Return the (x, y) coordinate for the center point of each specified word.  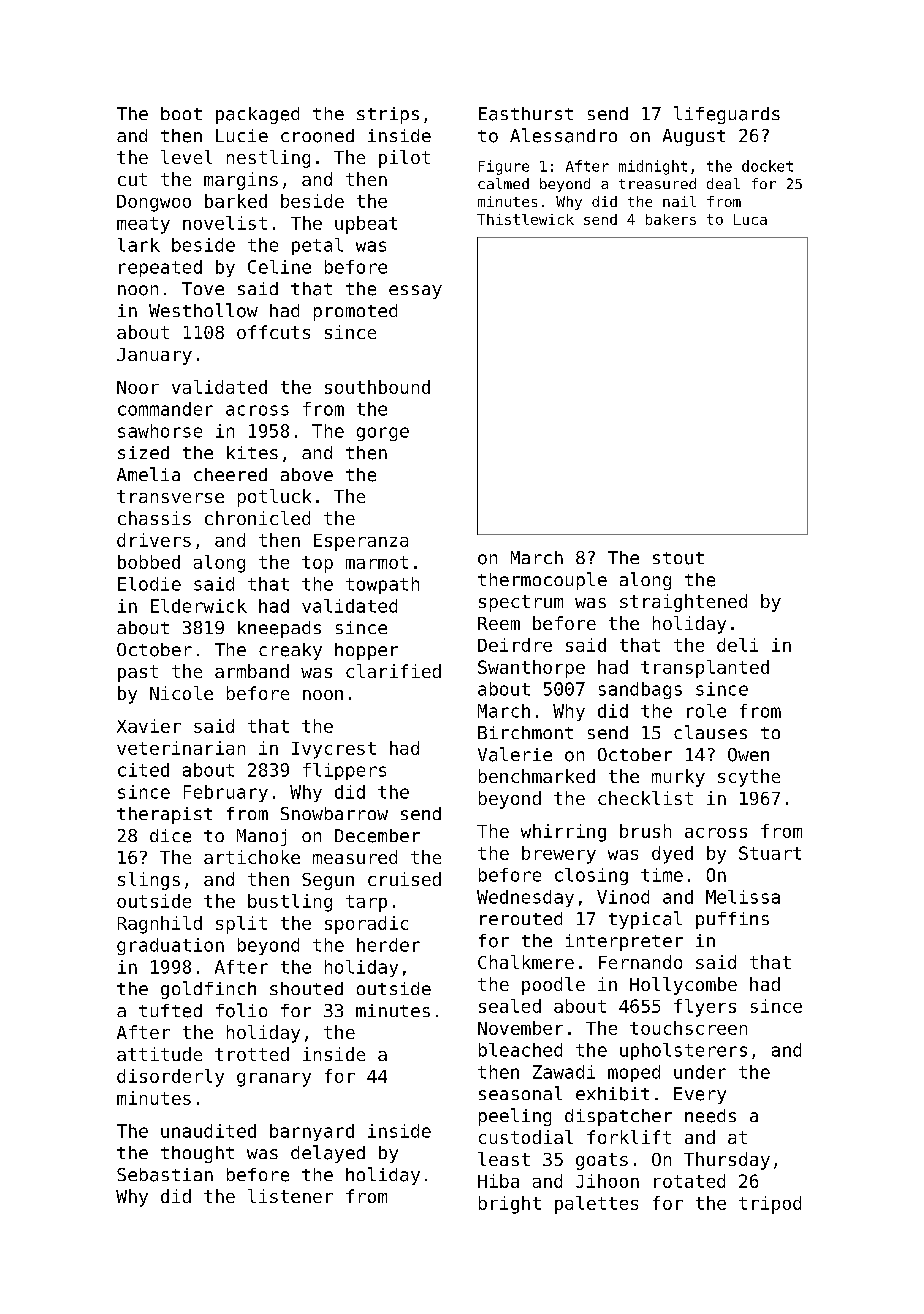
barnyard (312, 1132)
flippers (344, 771)
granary (274, 1080)
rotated (689, 1181)
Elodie (149, 584)
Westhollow (203, 310)
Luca (750, 219)
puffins (732, 920)
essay (415, 292)
